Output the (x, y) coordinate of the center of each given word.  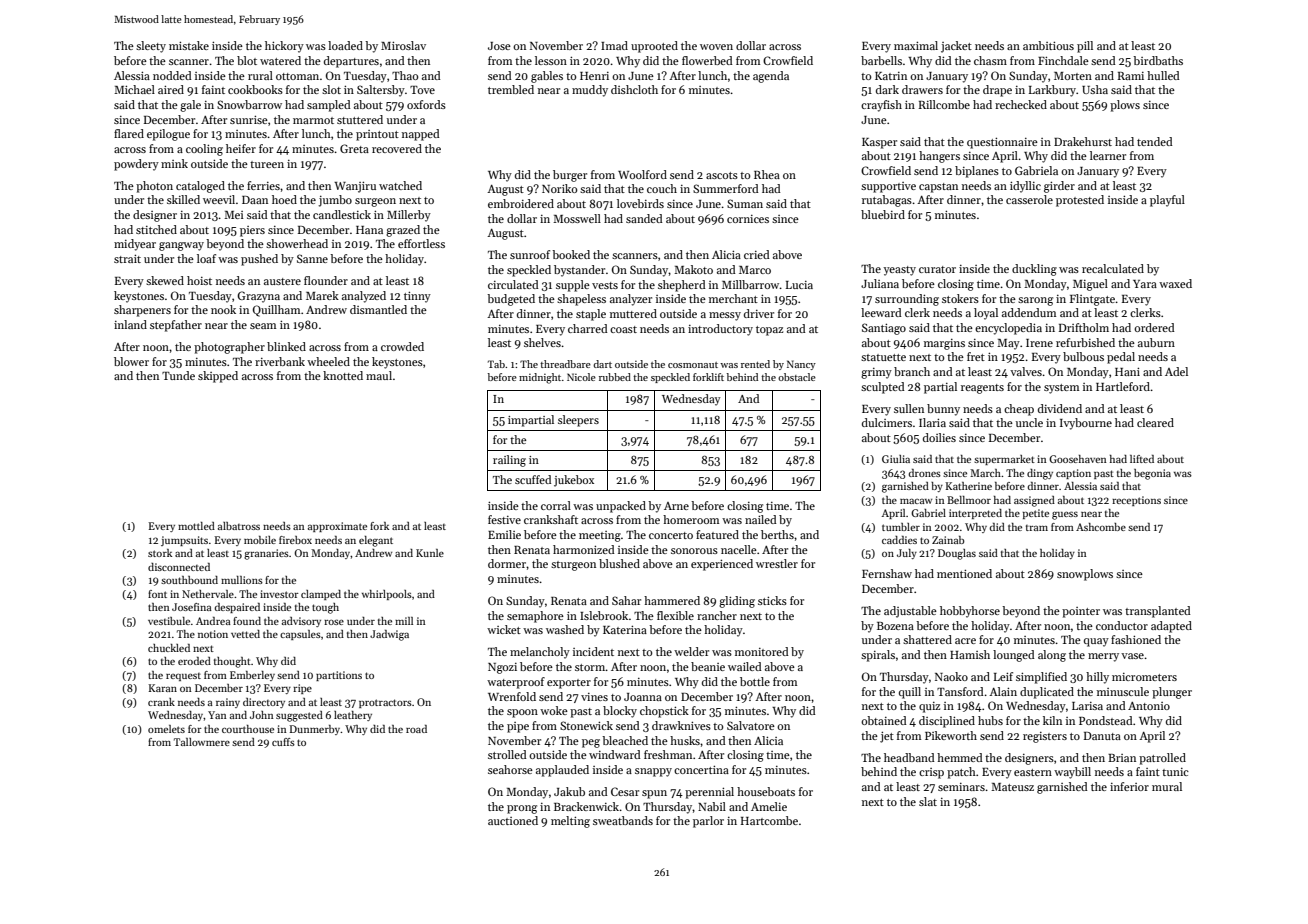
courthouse (248, 729)
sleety (151, 47)
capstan (938, 188)
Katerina (625, 629)
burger (570, 176)
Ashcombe (1101, 527)
